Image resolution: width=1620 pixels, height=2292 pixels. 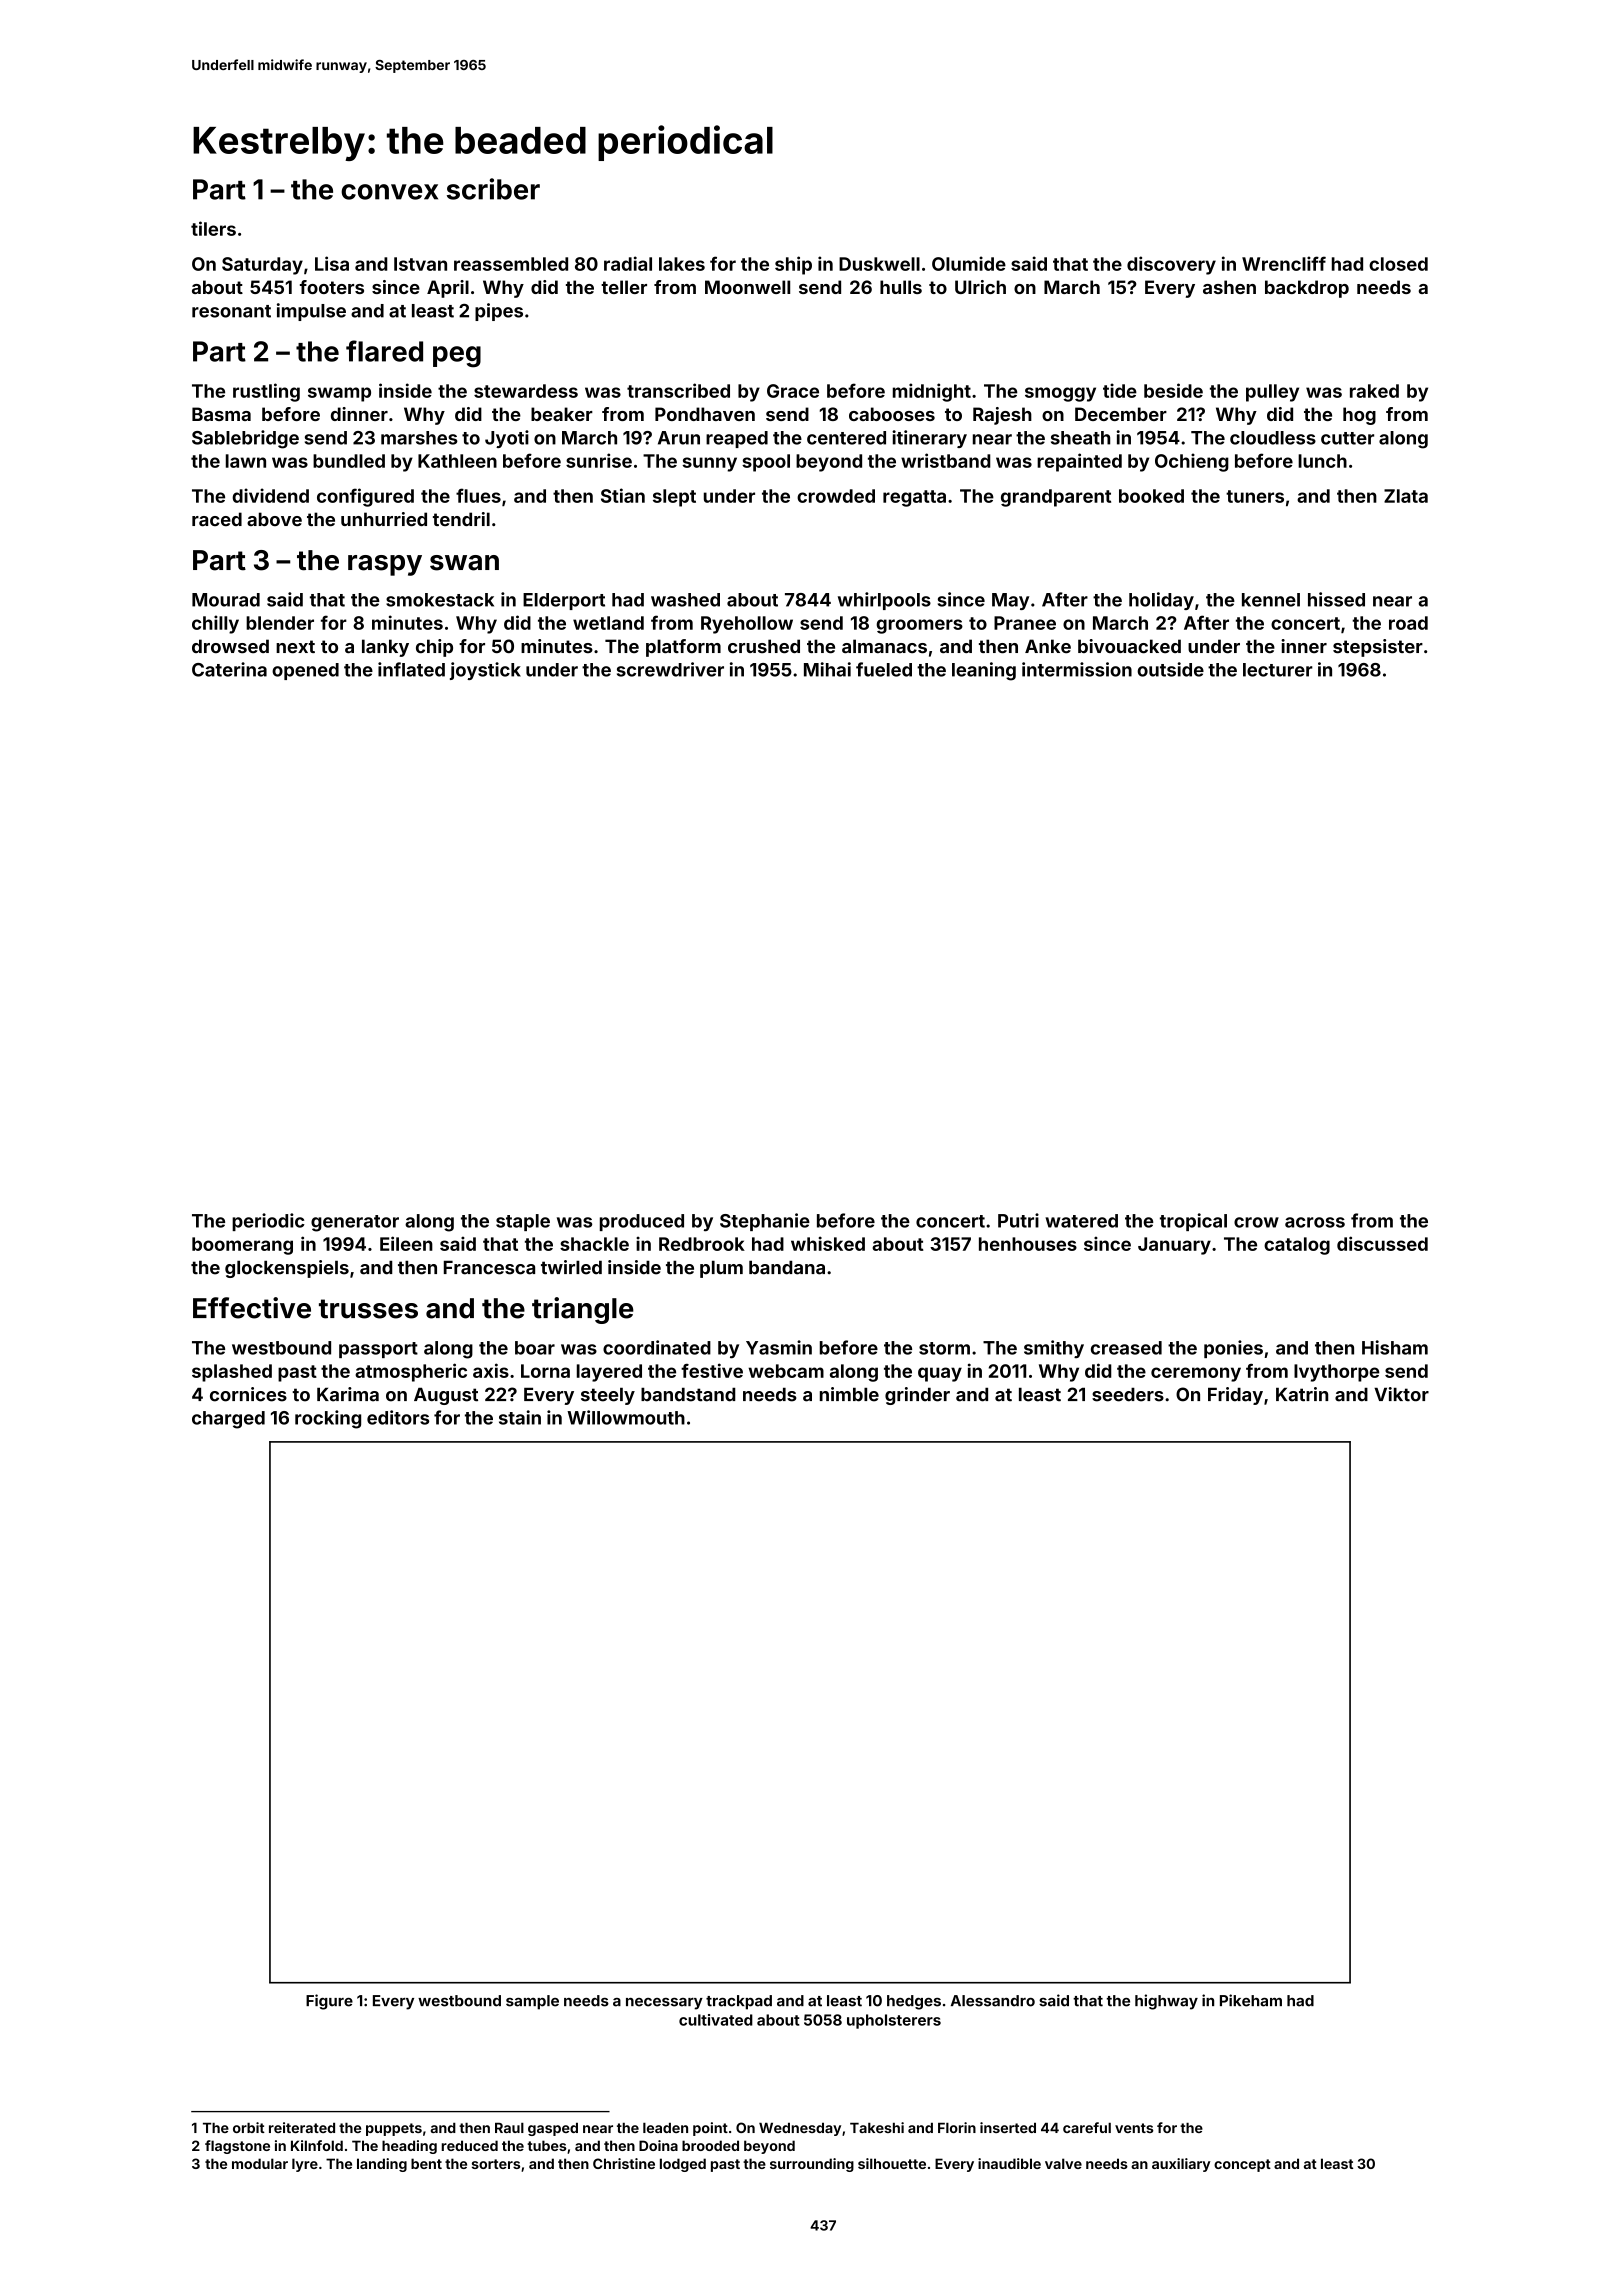 I want to click on across, so click(x=1315, y=1222).
